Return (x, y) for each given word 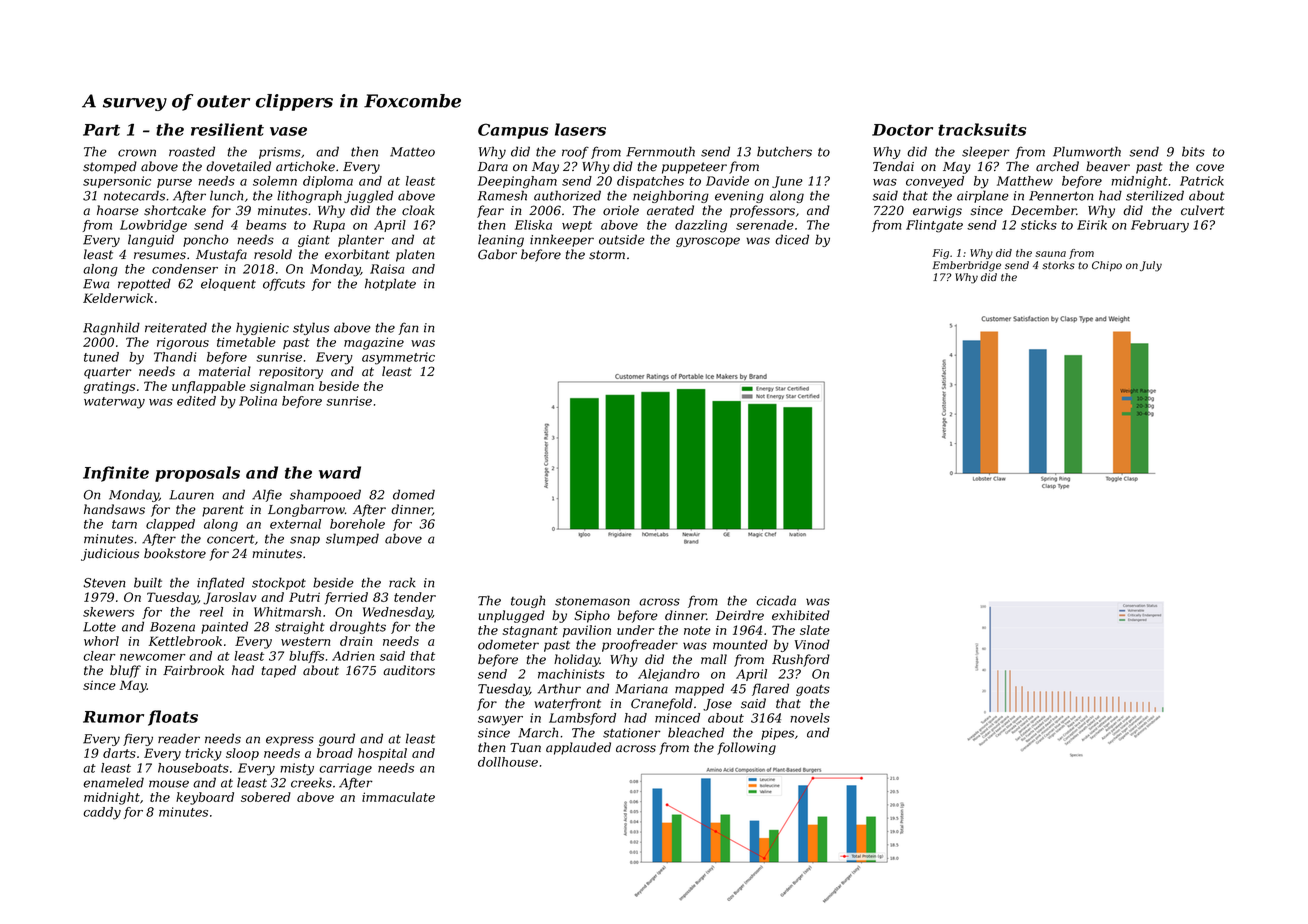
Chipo (1107, 266)
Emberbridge (966, 266)
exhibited (801, 615)
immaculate (398, 797)
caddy (102, 813)
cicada (776, 600)
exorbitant (357, 254)
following (746, 748)
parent (223, 511)
